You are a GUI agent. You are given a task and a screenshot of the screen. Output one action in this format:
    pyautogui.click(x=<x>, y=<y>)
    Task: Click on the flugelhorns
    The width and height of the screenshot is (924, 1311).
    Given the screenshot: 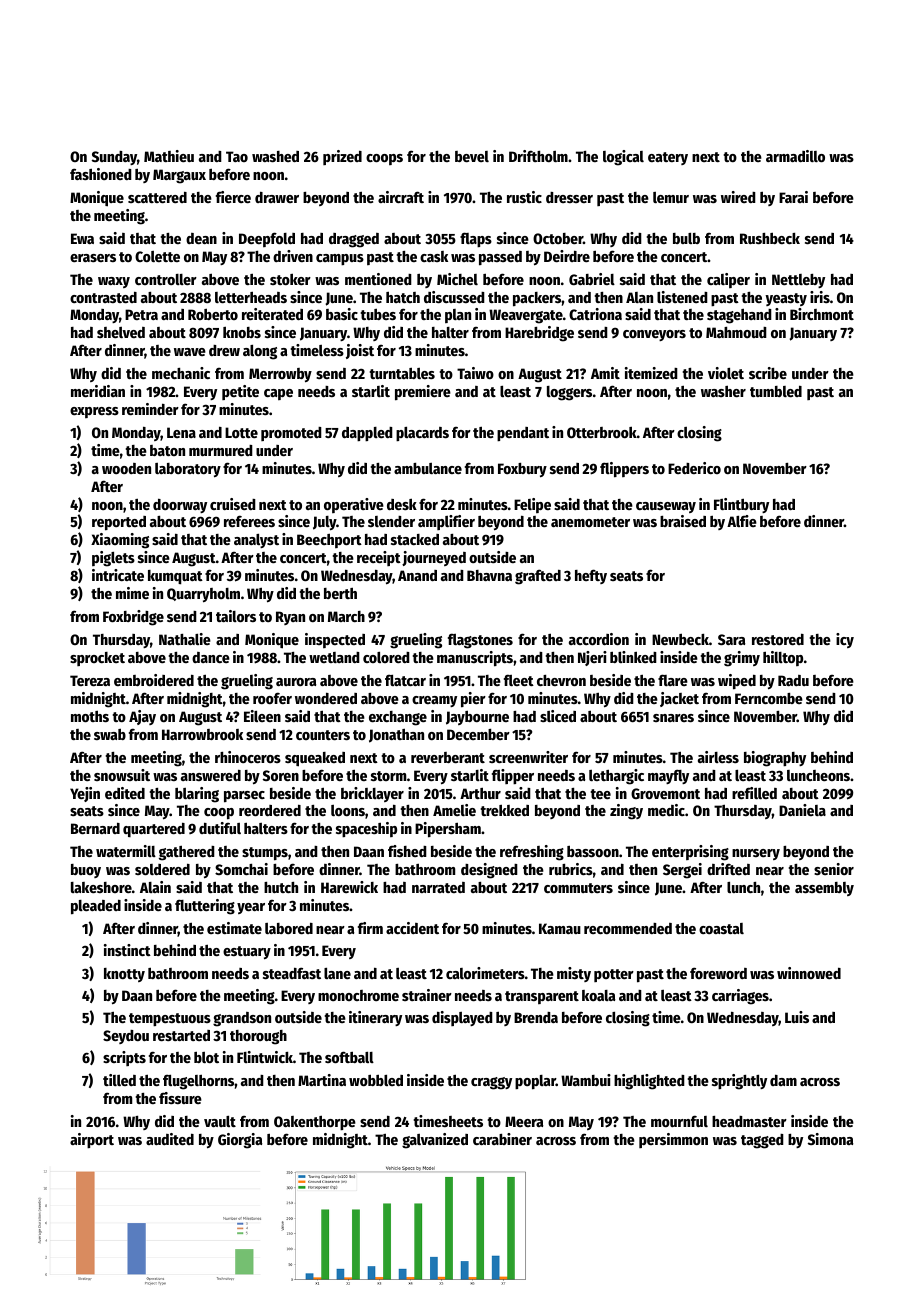 What is the action you would take?
    pyautogui.click(x=198, y=1082)
